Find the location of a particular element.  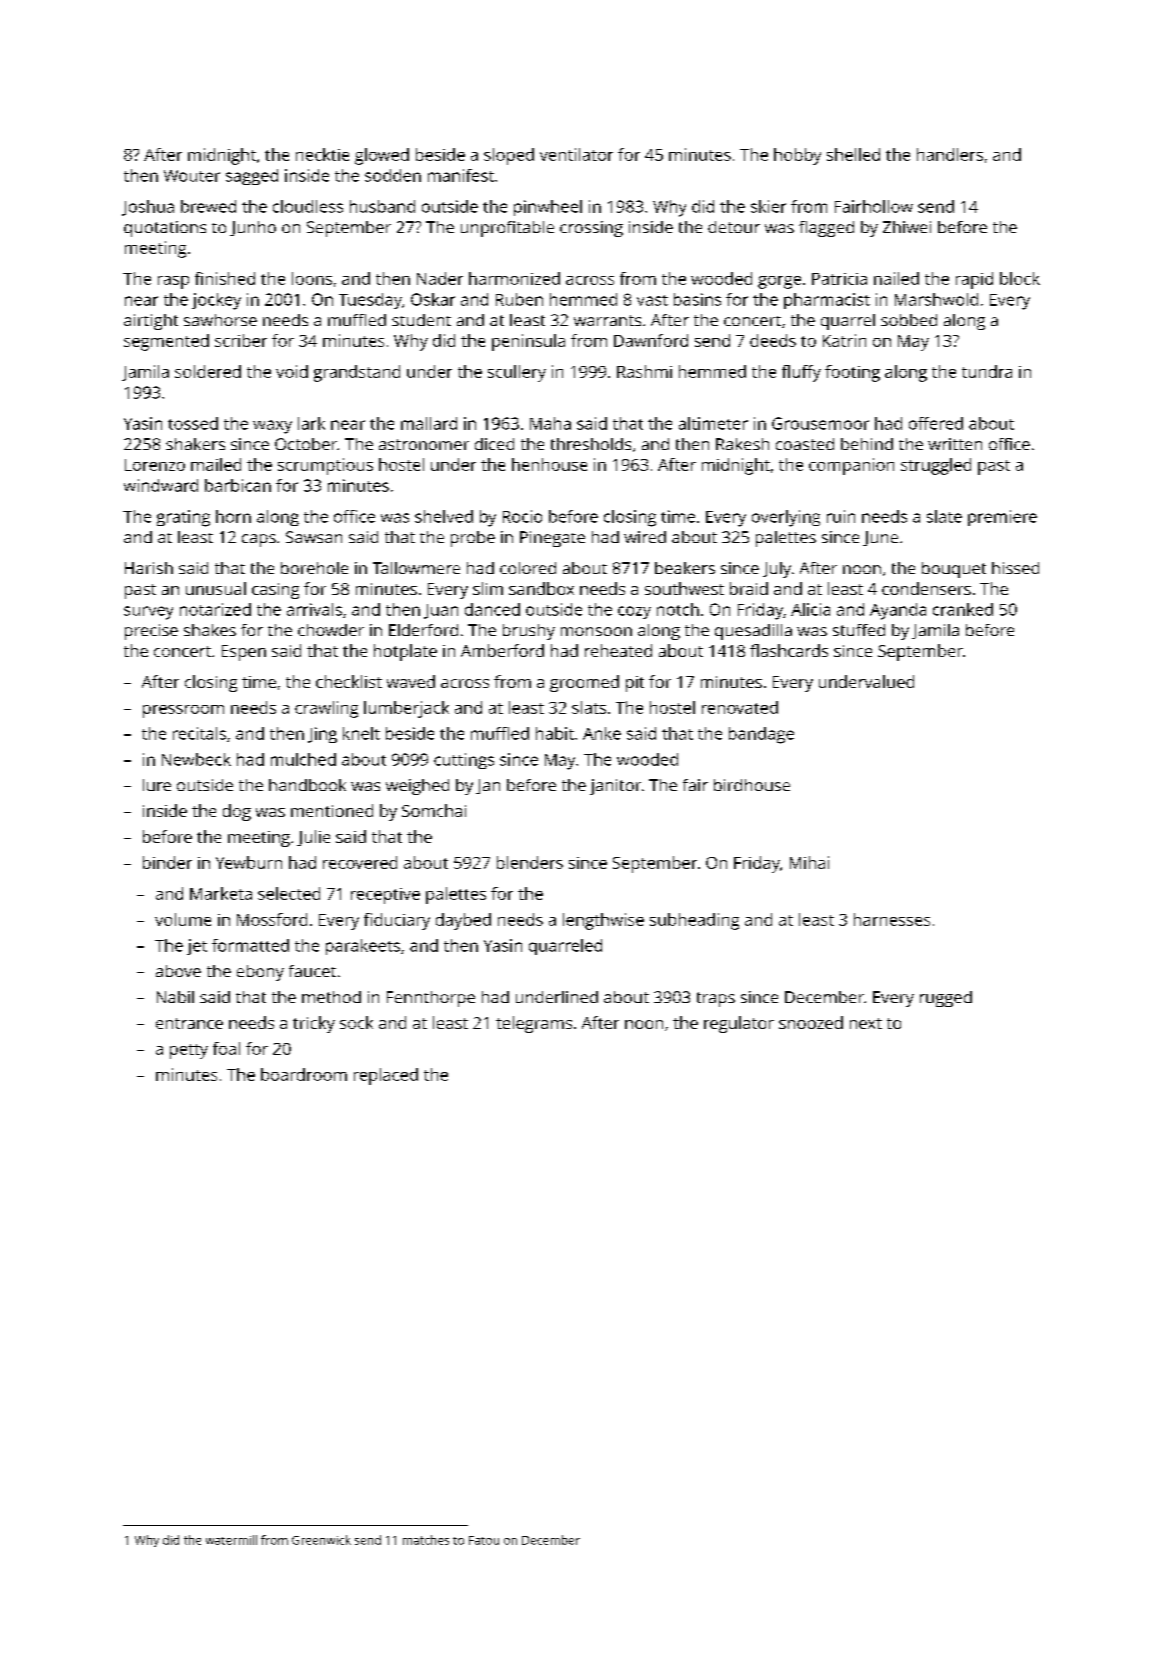

skier is located at coordinates (768, 206).
